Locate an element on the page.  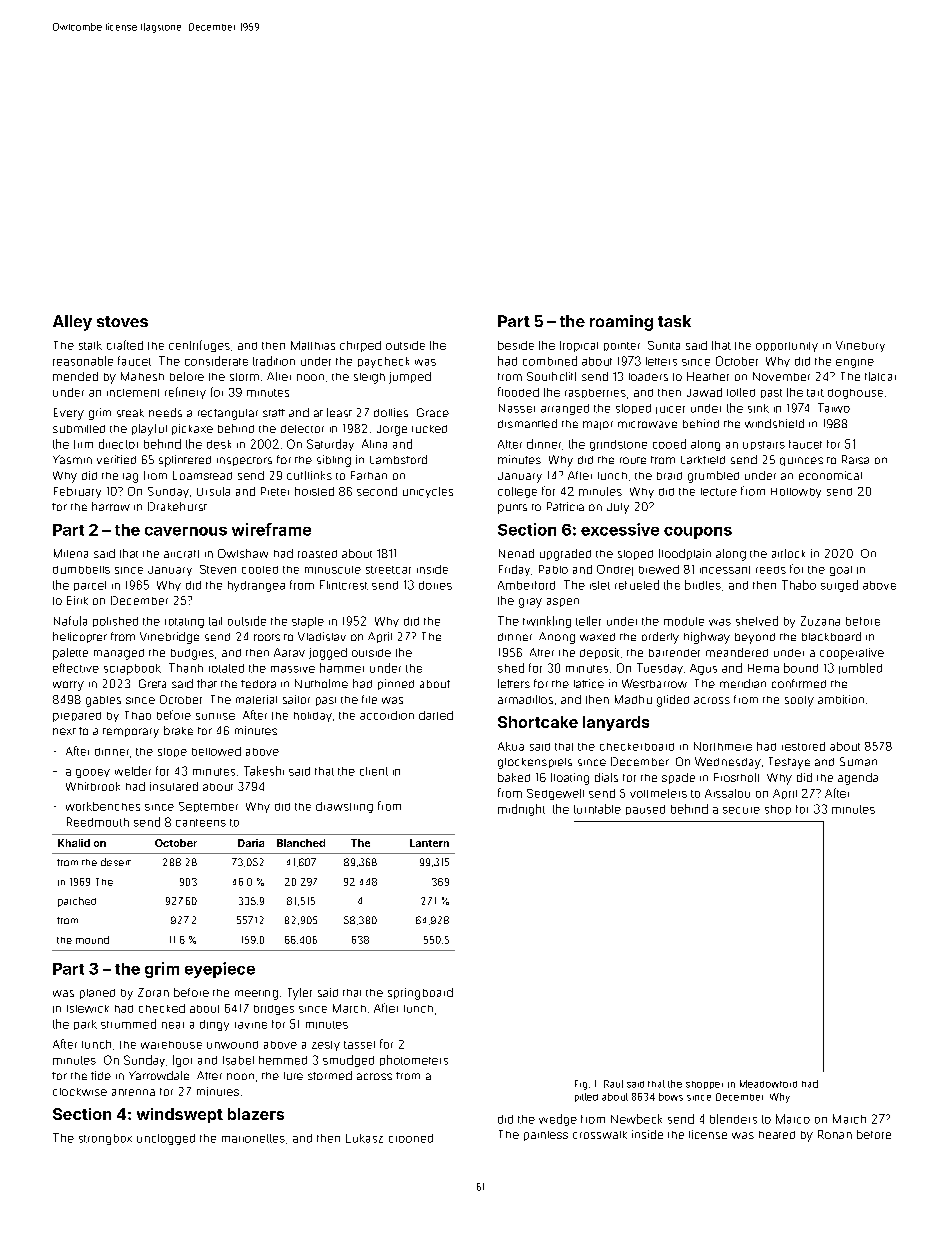
Zuzana is located at coordinates (820, 621).
